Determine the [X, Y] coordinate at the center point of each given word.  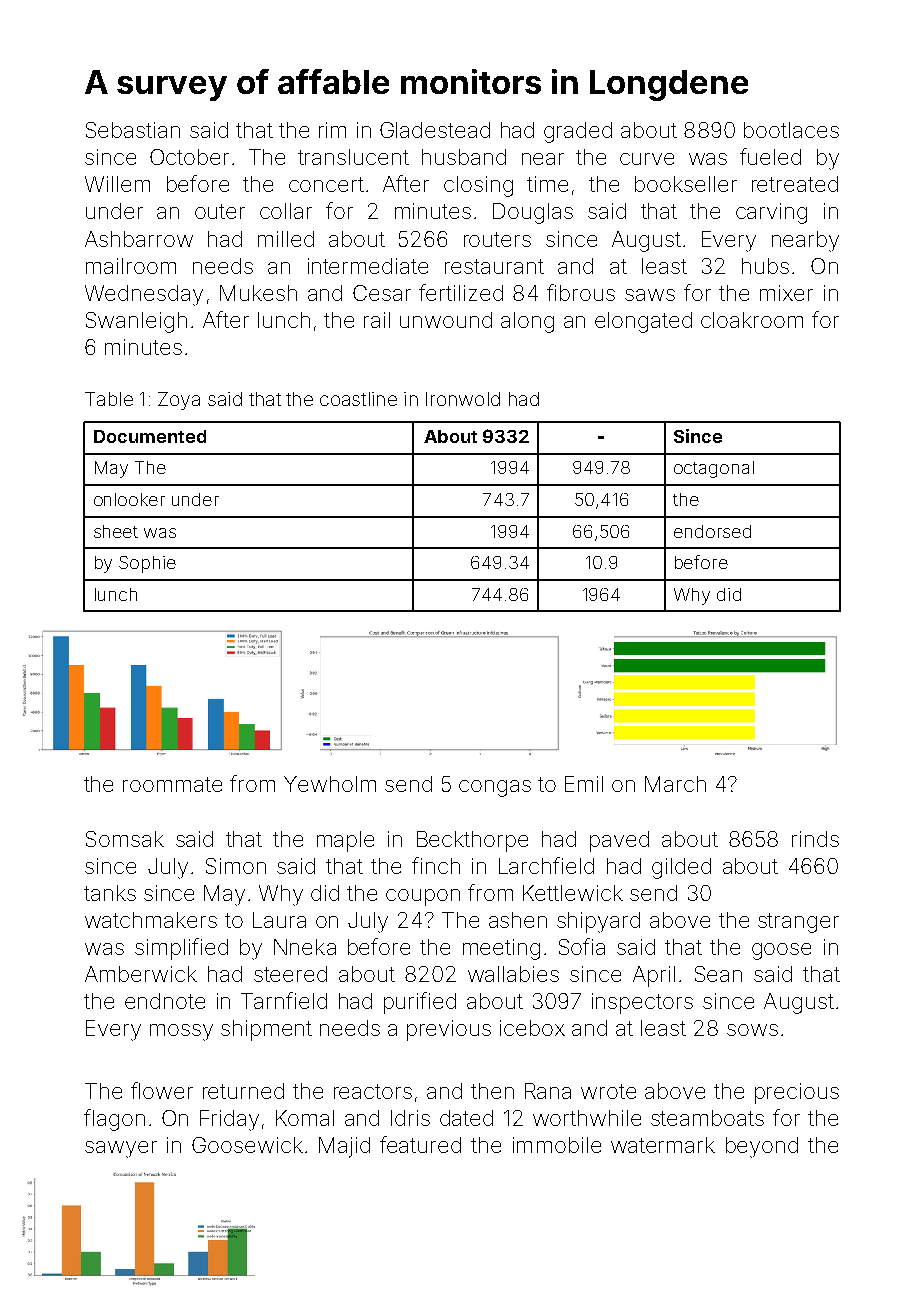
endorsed [712, 531]
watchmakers [151, 920]
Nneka [305, 947]
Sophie [147, 564]
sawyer [121, 1149]
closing [478, 186]
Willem [117, 184]
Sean [718, 974]
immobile [557, 1145]
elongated [643, 322]
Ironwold [463, 399]
